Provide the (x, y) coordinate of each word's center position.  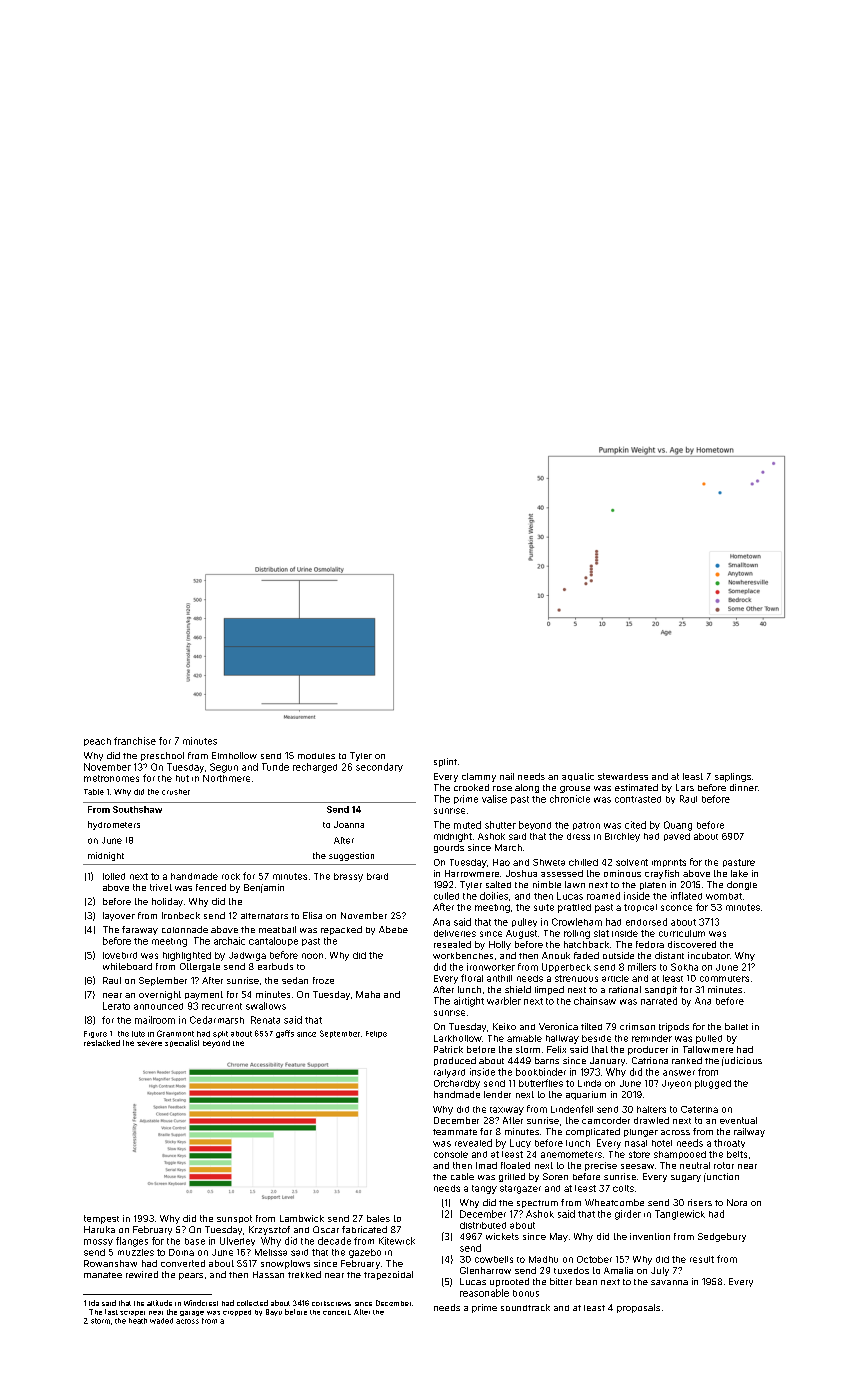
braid (377, 876)
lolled (114, 876)
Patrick (448, 1049)
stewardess (623, 776)
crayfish (662, 874)
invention (650, 1236)
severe (149, 1043)
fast (111, 1312)
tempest (101, 1219)
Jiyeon (676, 1084)
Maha (368, 994)
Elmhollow (234, 755)
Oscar (326, 1229)
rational (625, 989)
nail (507, 776)
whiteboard (127, 966)
